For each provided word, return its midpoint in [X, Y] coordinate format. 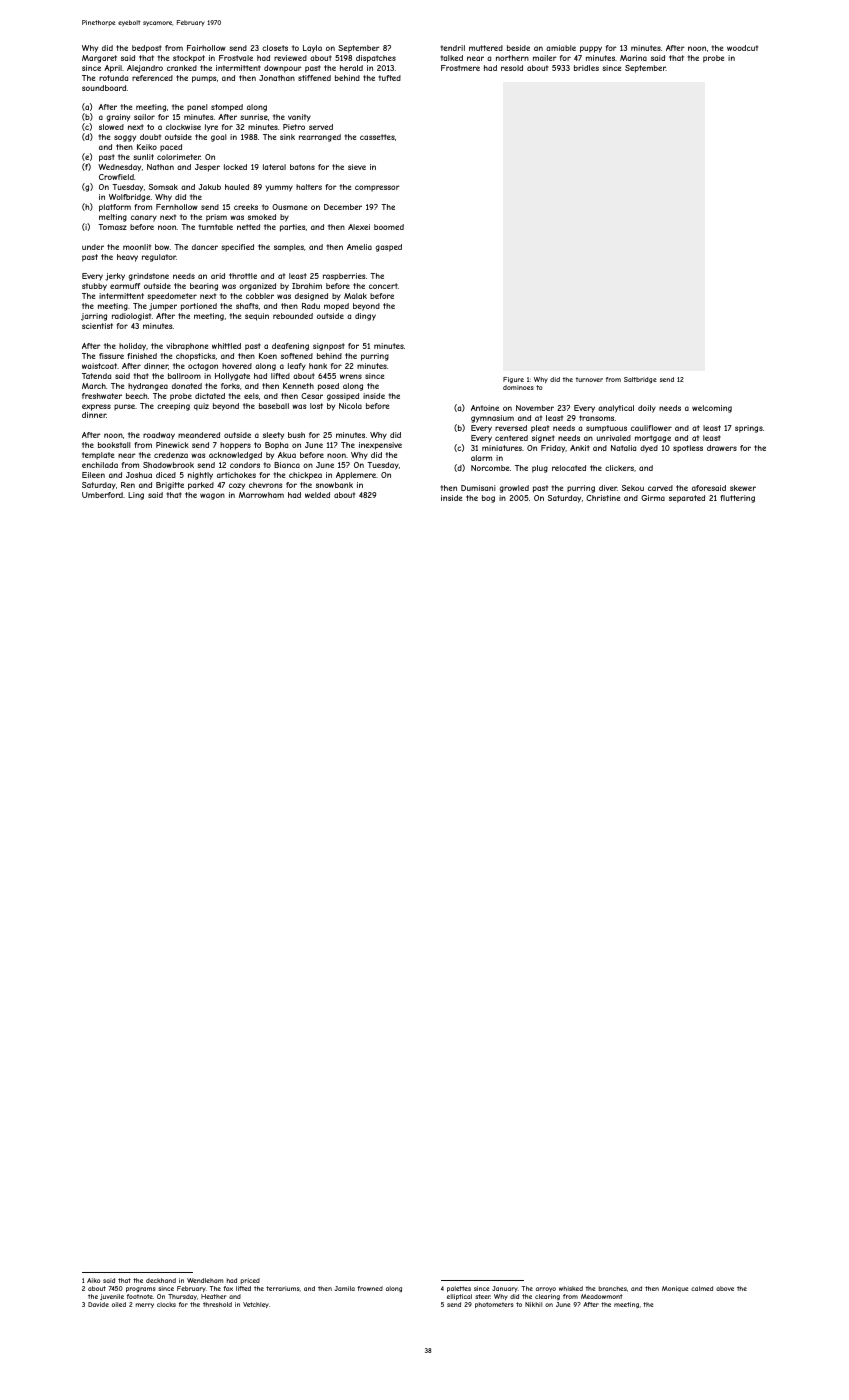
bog [488, 499]
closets [275, 48]
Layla [312, 49]
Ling [136, 496]
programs [141, 1289]
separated [687, 499]
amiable [561, 48]
